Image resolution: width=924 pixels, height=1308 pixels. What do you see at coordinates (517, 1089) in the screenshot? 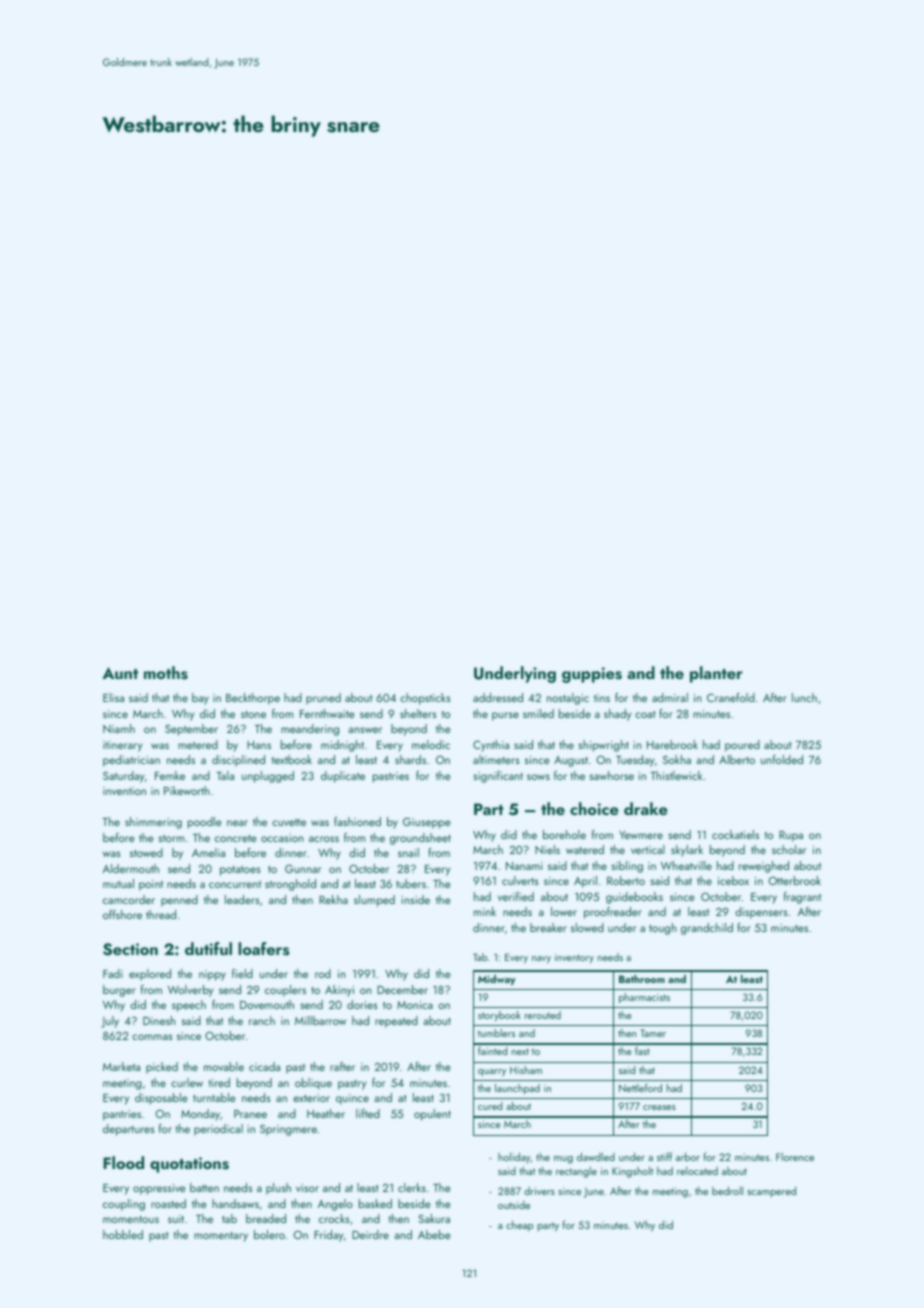
I see `launchpad` at bounding box center [517, 1089].
